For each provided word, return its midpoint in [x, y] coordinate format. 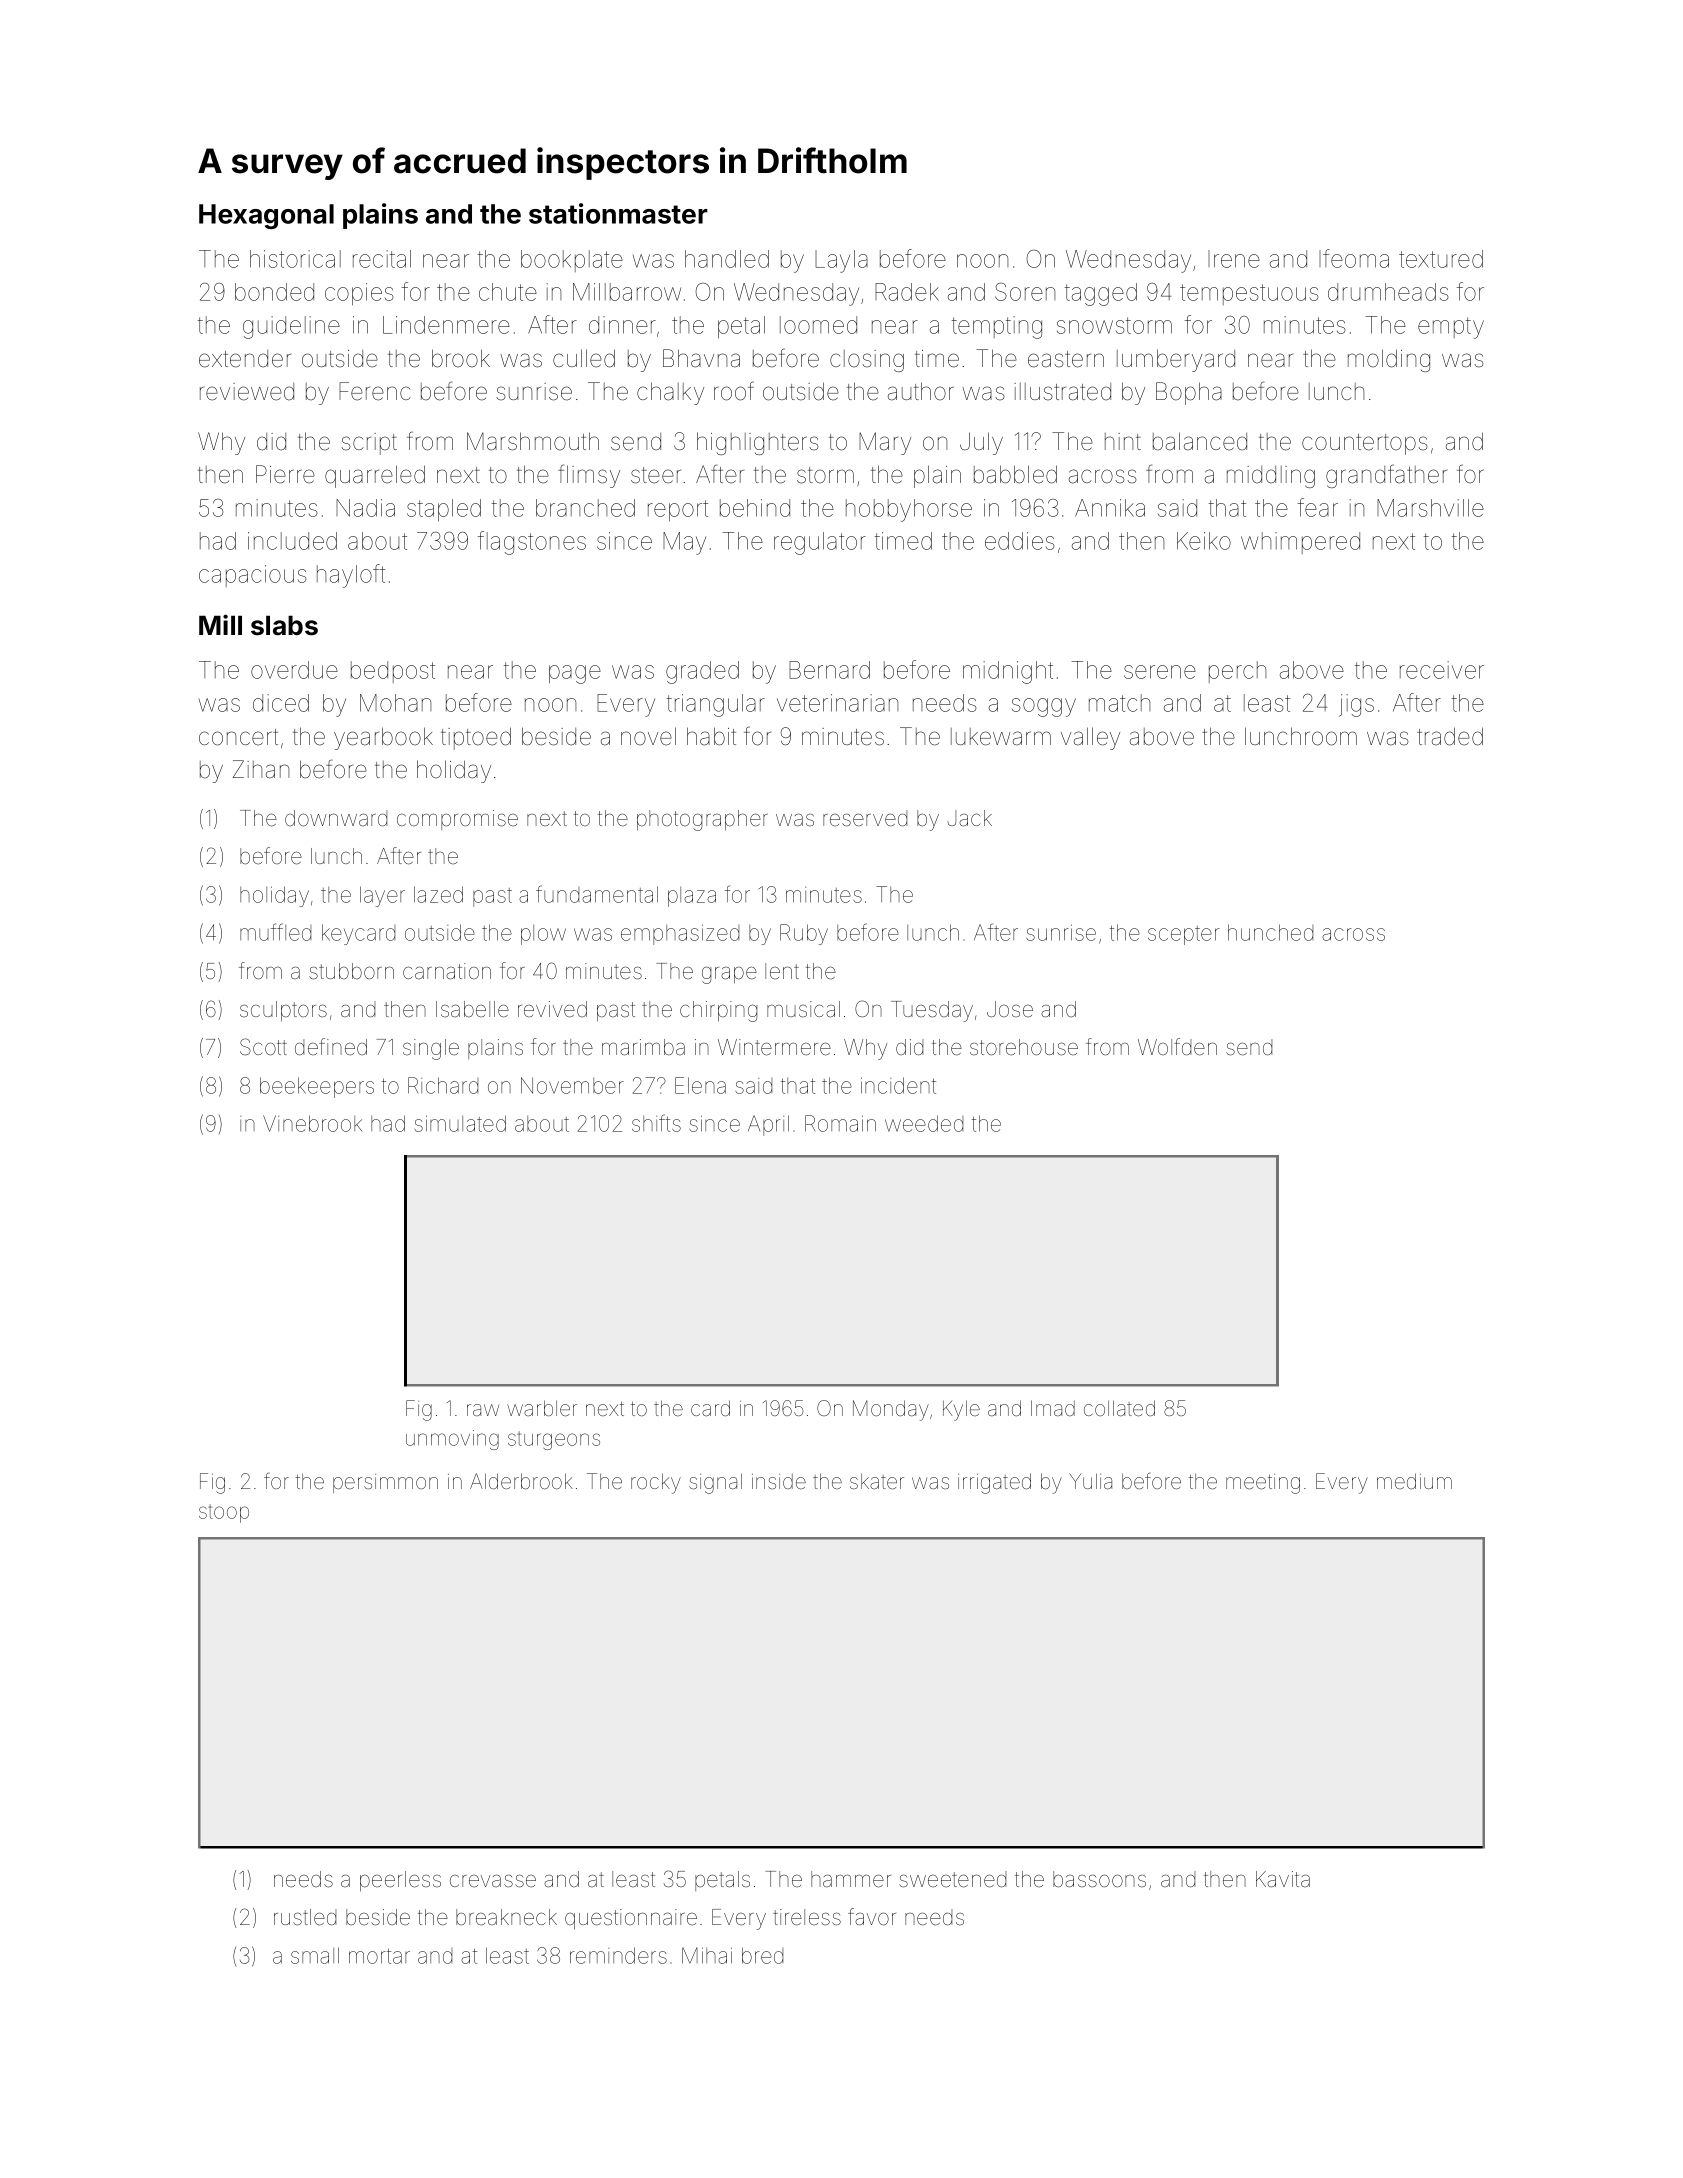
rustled [305, 1917]
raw [483, 1410]
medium [1414, 1481]
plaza [692, 897]
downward [336, 818]
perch [1237, 672]
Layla [841, 261]
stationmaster [618, 213]
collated [1119, 1408]
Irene [1234, 259]
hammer [851, 1879]
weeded [924, 1123]
